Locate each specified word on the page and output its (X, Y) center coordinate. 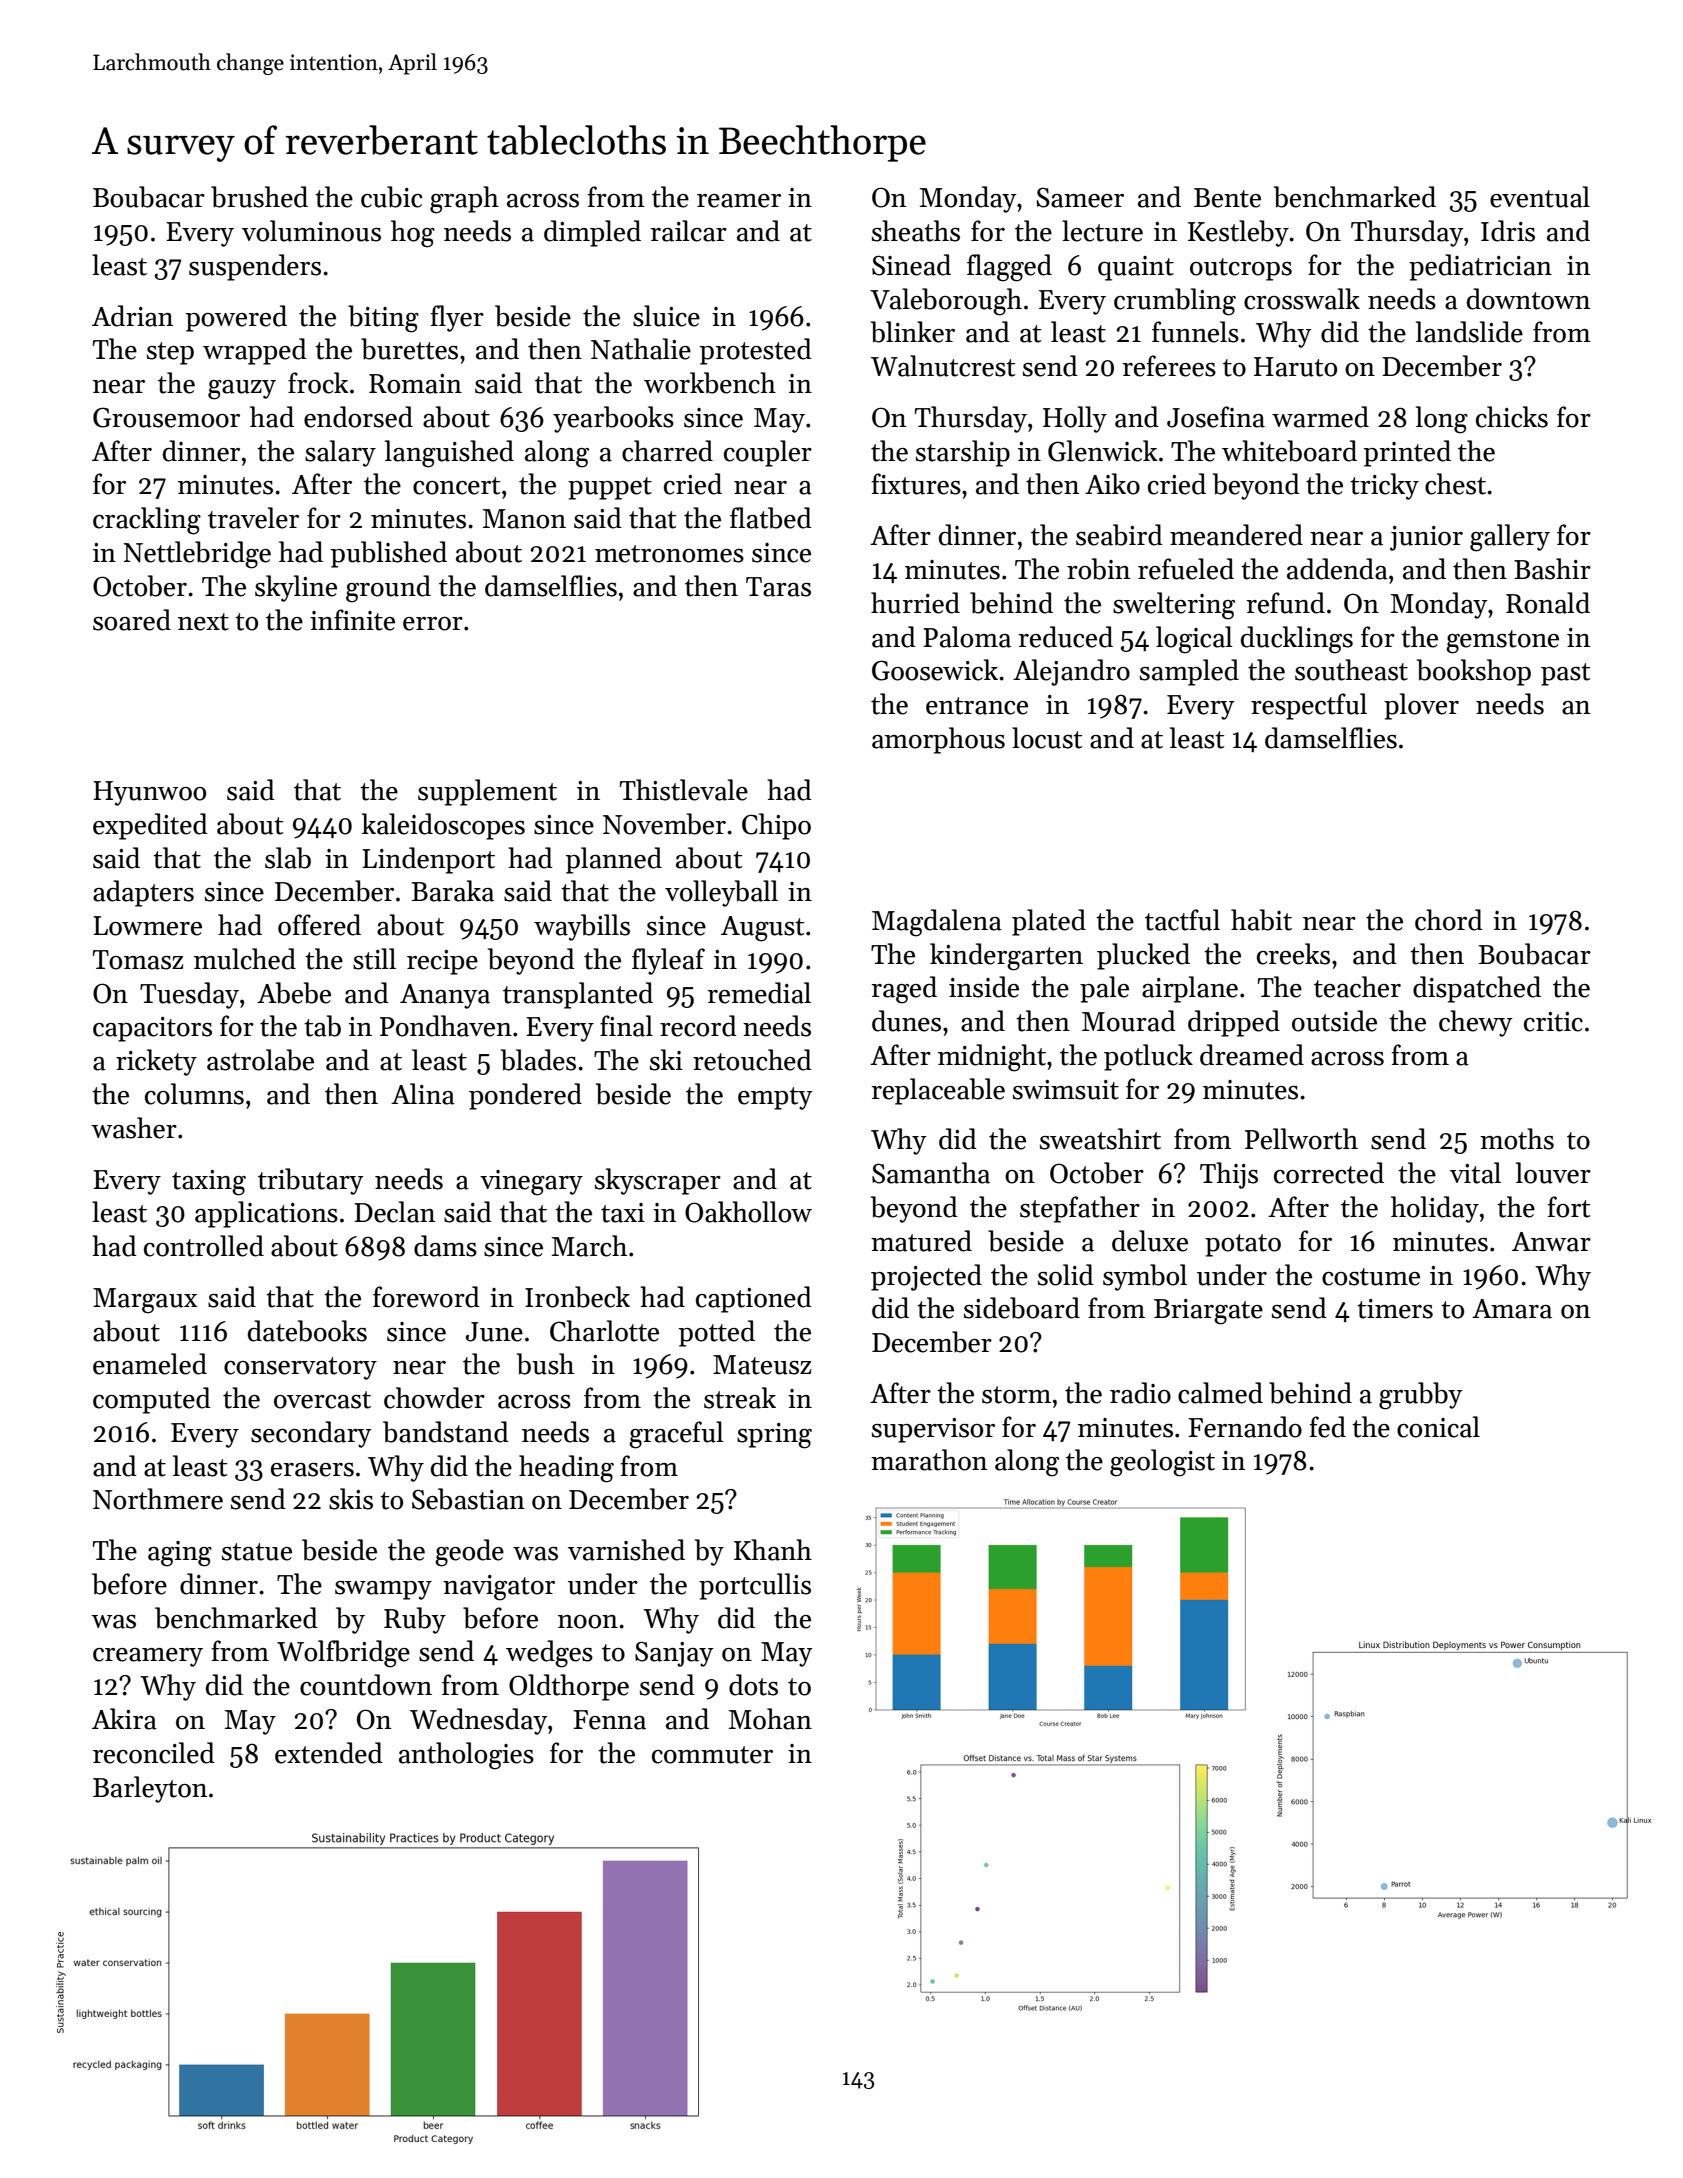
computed (152, 1400)
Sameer (1080, 197)
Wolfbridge (343, 1654)
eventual (1540, 197)
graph (464, 200)
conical (1438, 1427)
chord (1449, 920)
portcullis (755, 1586)
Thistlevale (684, 790)
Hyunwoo (149, 793)
